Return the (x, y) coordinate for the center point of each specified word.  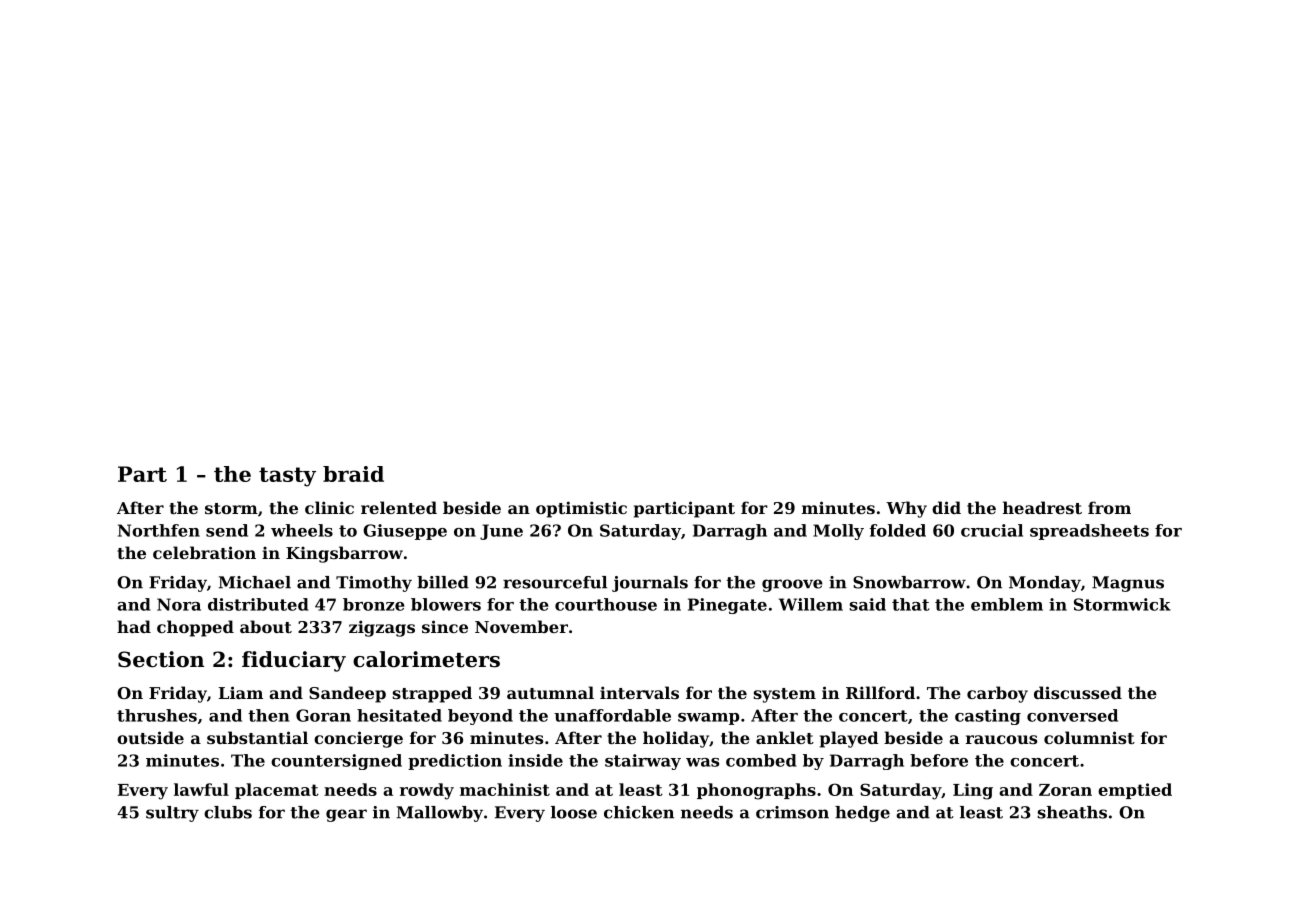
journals (650, 584)
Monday (1045, 584)
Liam (241, 692)
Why (906, 509)
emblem (1007, 604)
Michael (255, 582)
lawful (201, 789)
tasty (287, 477)
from (1109, 507)
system (785, 695)
